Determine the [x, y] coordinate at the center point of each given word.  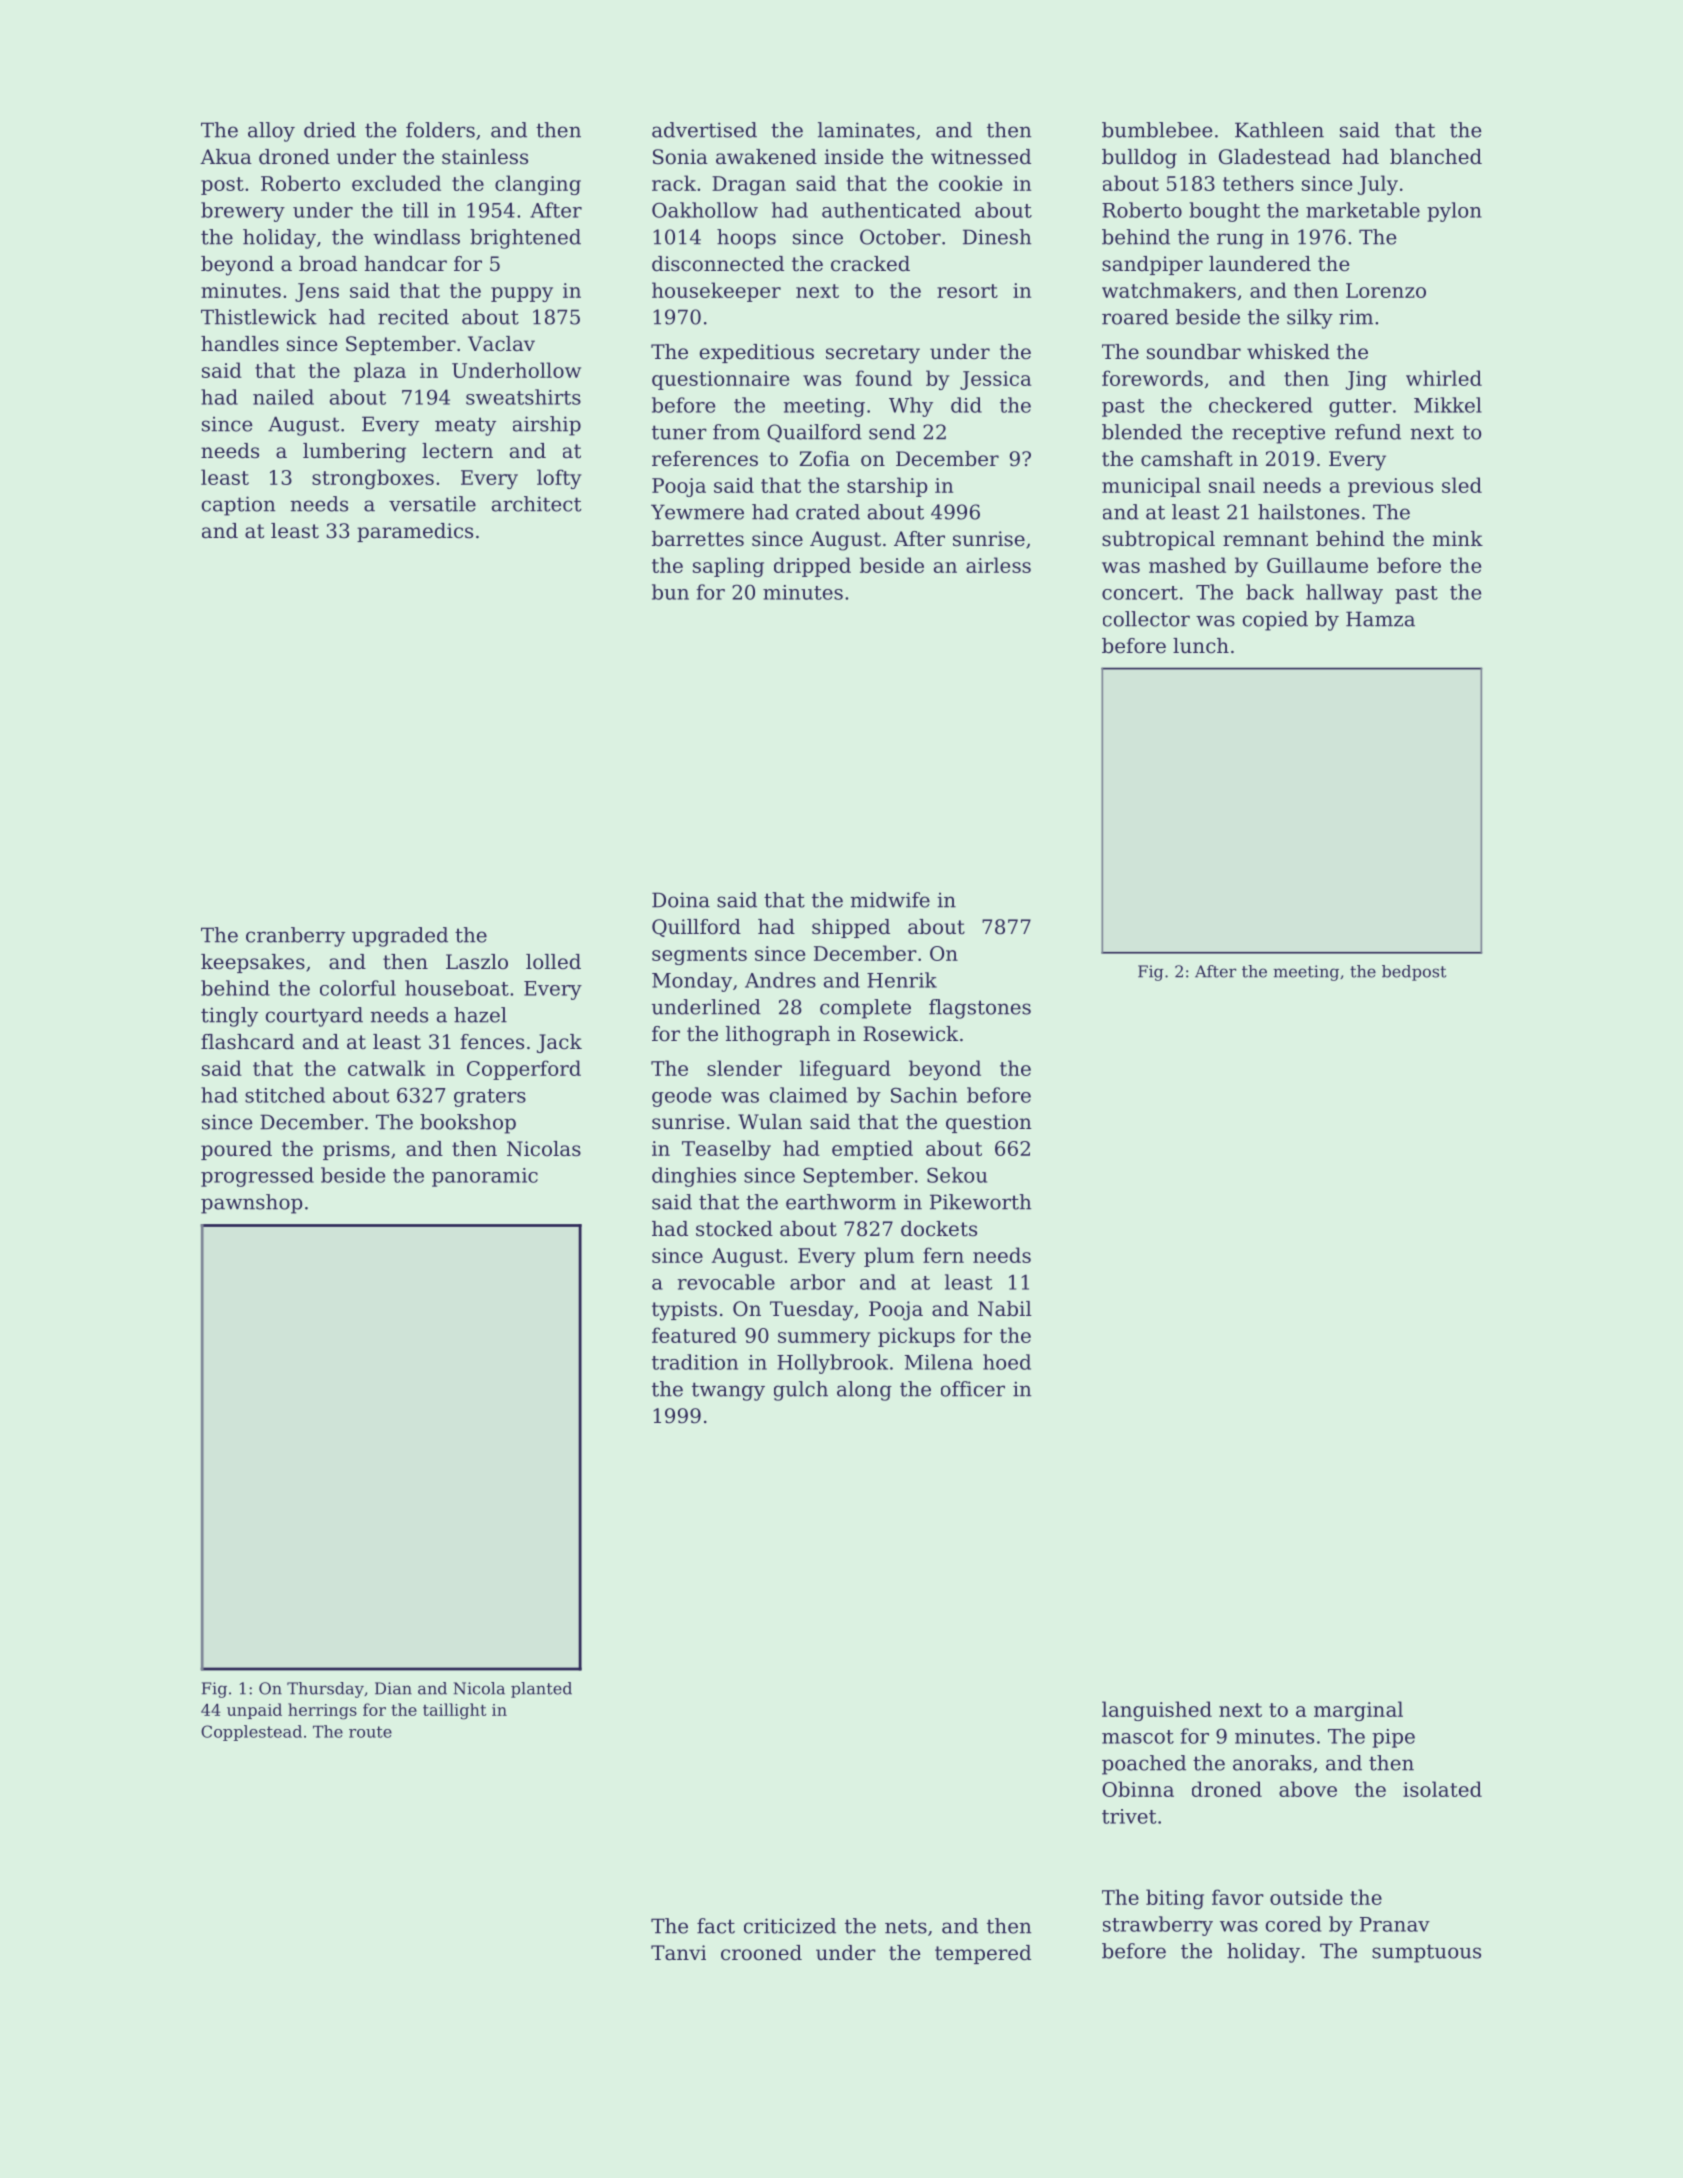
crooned [761, 1953]
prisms [356, 1150]
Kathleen [1279, 130]
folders [440, 130]
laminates [866, 130]
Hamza [1380, 619]
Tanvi [678, 1953]
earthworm [841, 1202]
